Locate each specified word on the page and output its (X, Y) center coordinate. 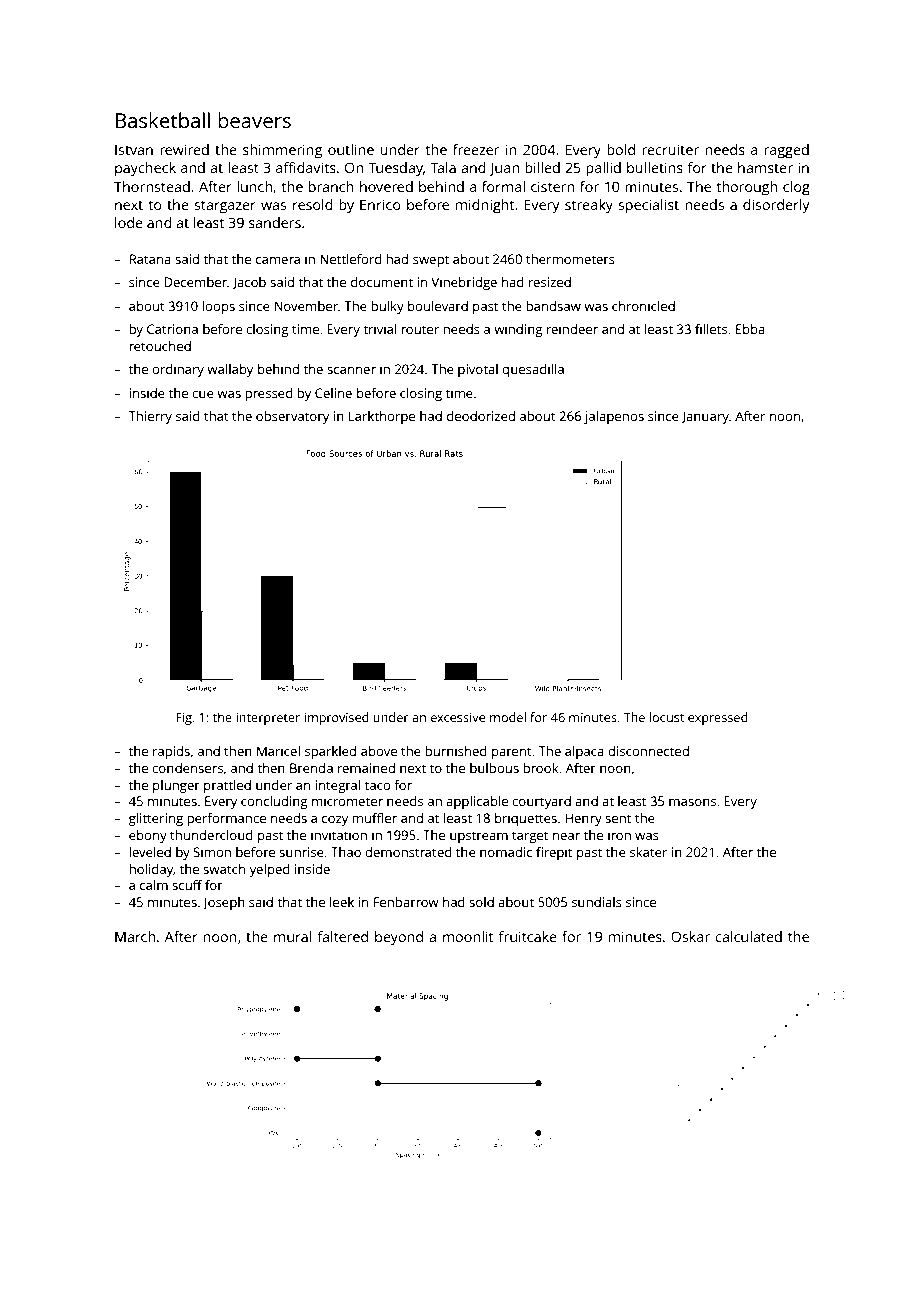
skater (648, 852)
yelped (270, 870)
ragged (787, 151)
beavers (254, 120)
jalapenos (614, 417)
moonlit (468, 936)
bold (621, 149)
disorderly (776, 206)
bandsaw (553, 306)
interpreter (268, 719)
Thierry (150, 417)
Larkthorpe (382, 417)
